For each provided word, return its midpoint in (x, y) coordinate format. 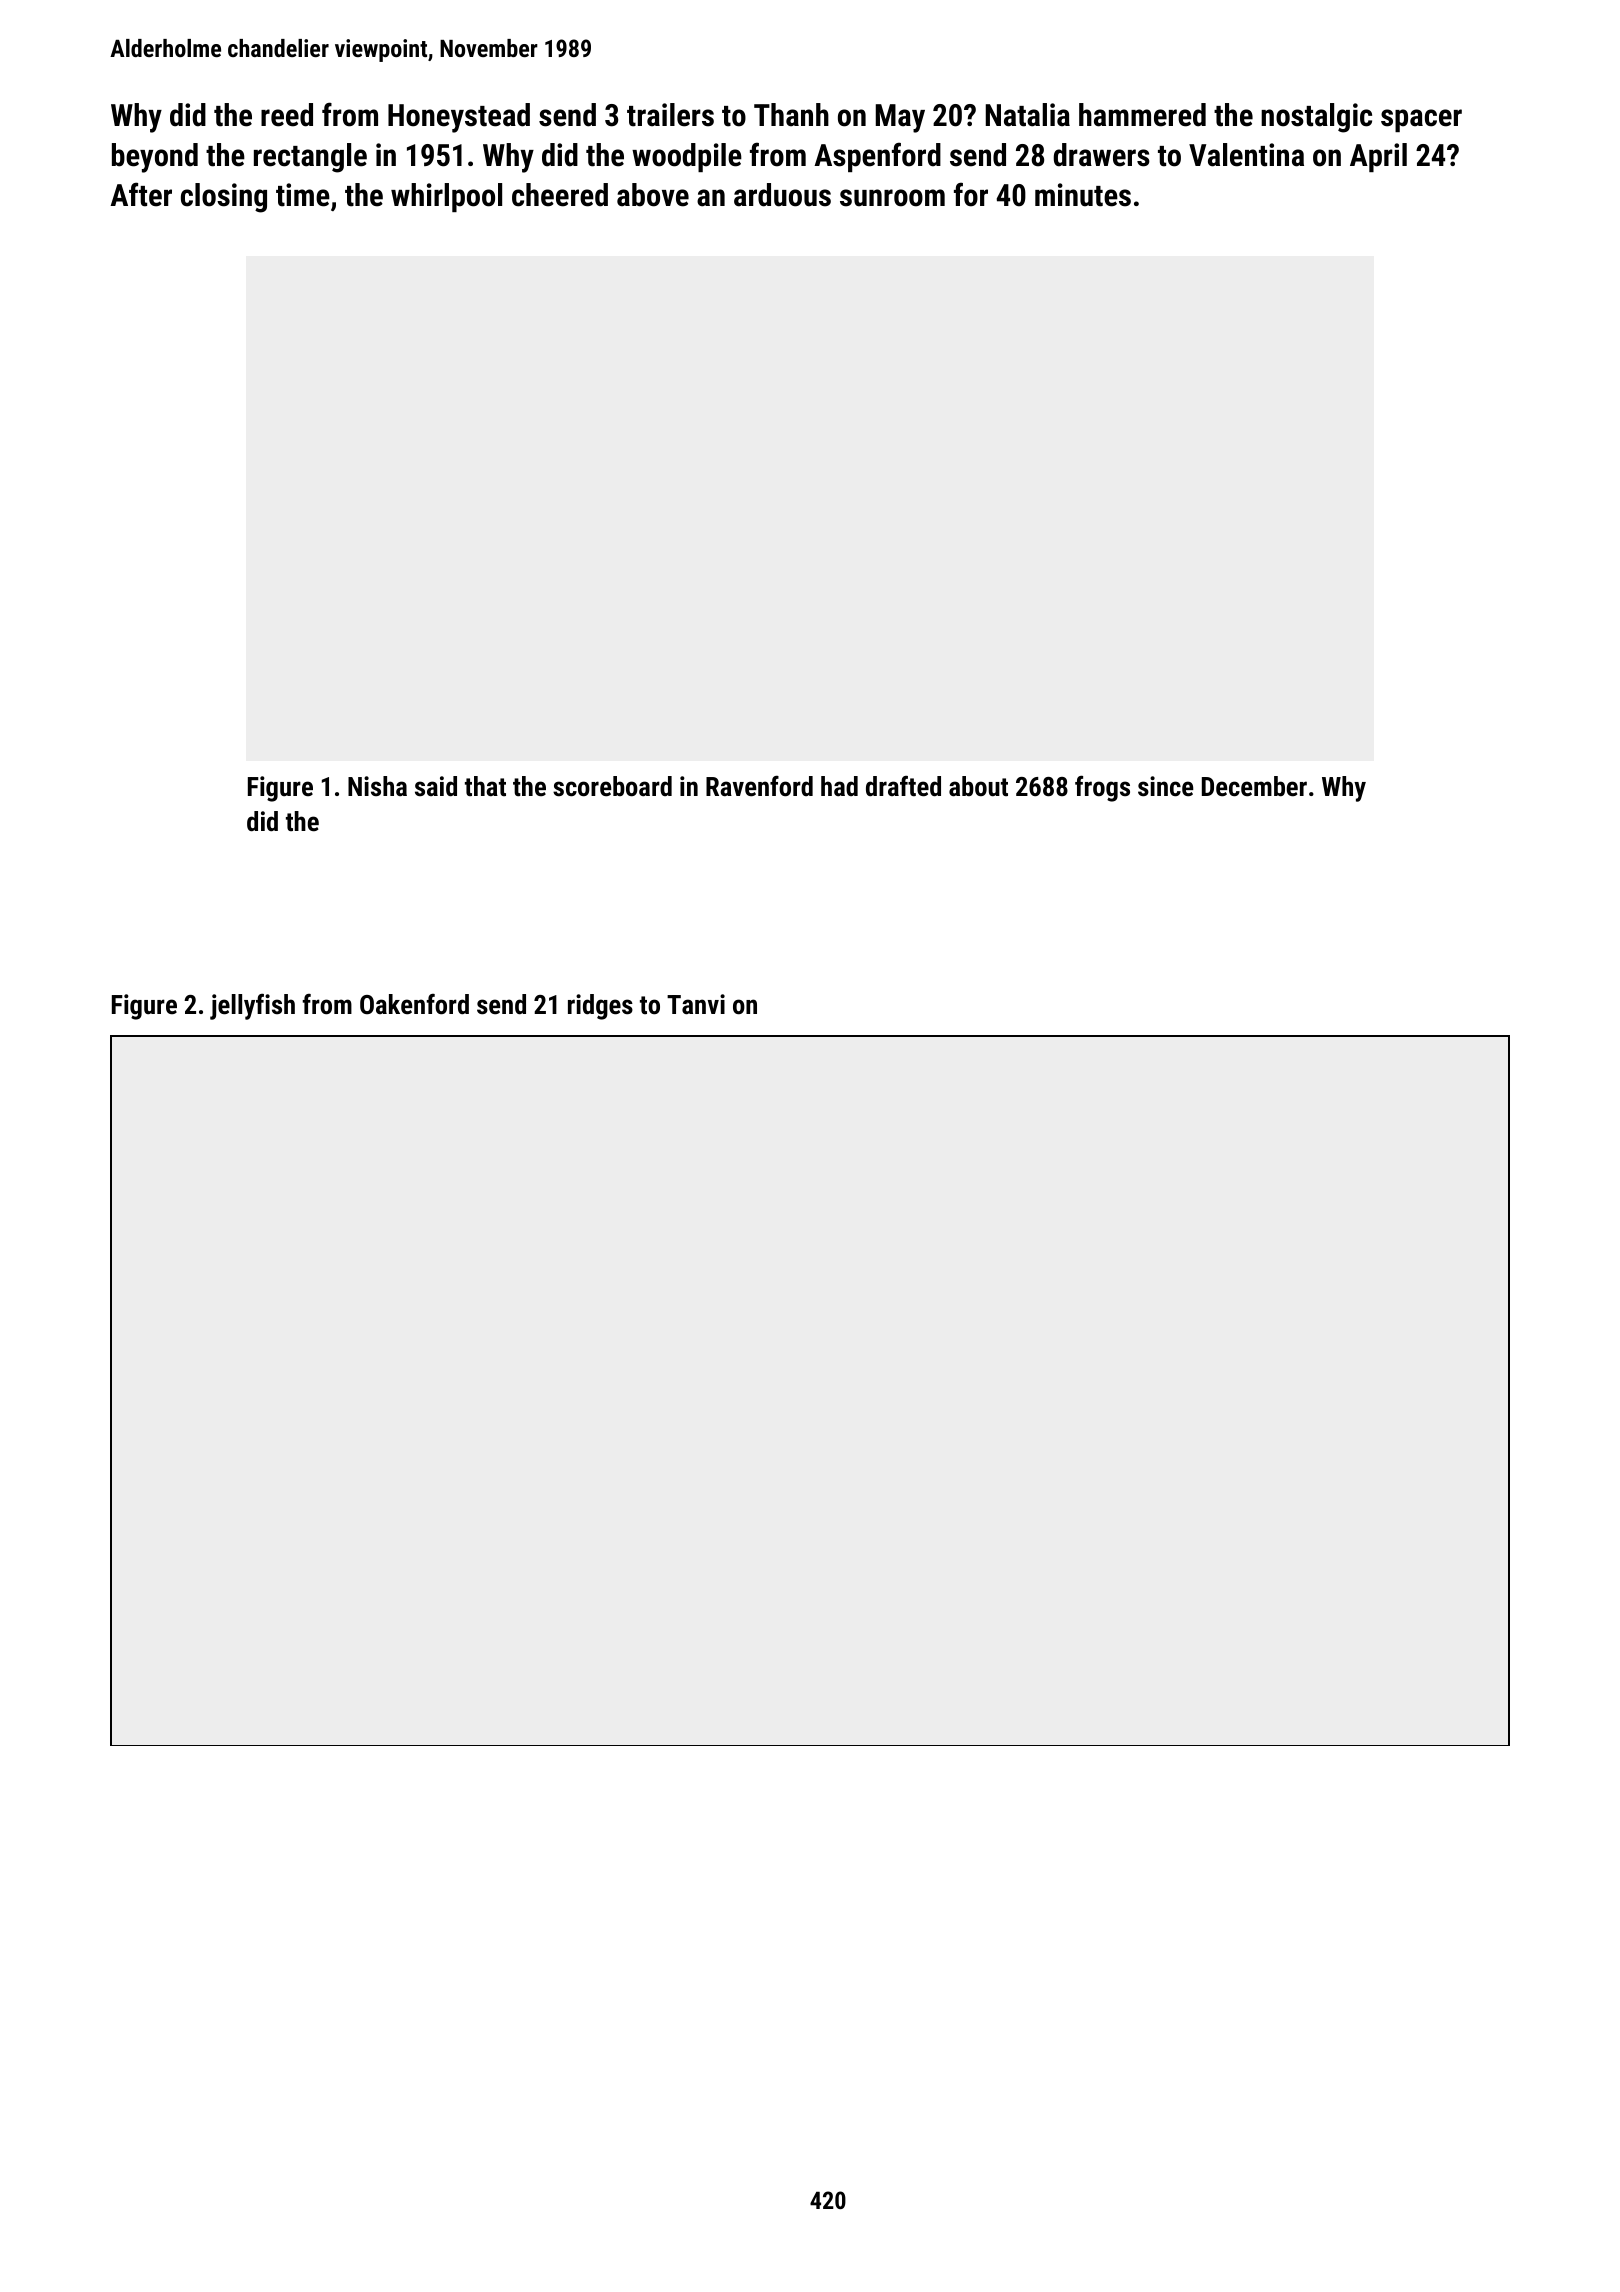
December (1254, 786)
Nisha (377, 786)
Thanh (791, 115)
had (839, 786)
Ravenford (759, 786)
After (141, 194)
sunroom (892, 198)
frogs (1102, 788)
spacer (1421, 120)
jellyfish (252, 1007)
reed (287, 115)
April (1378, 157)
